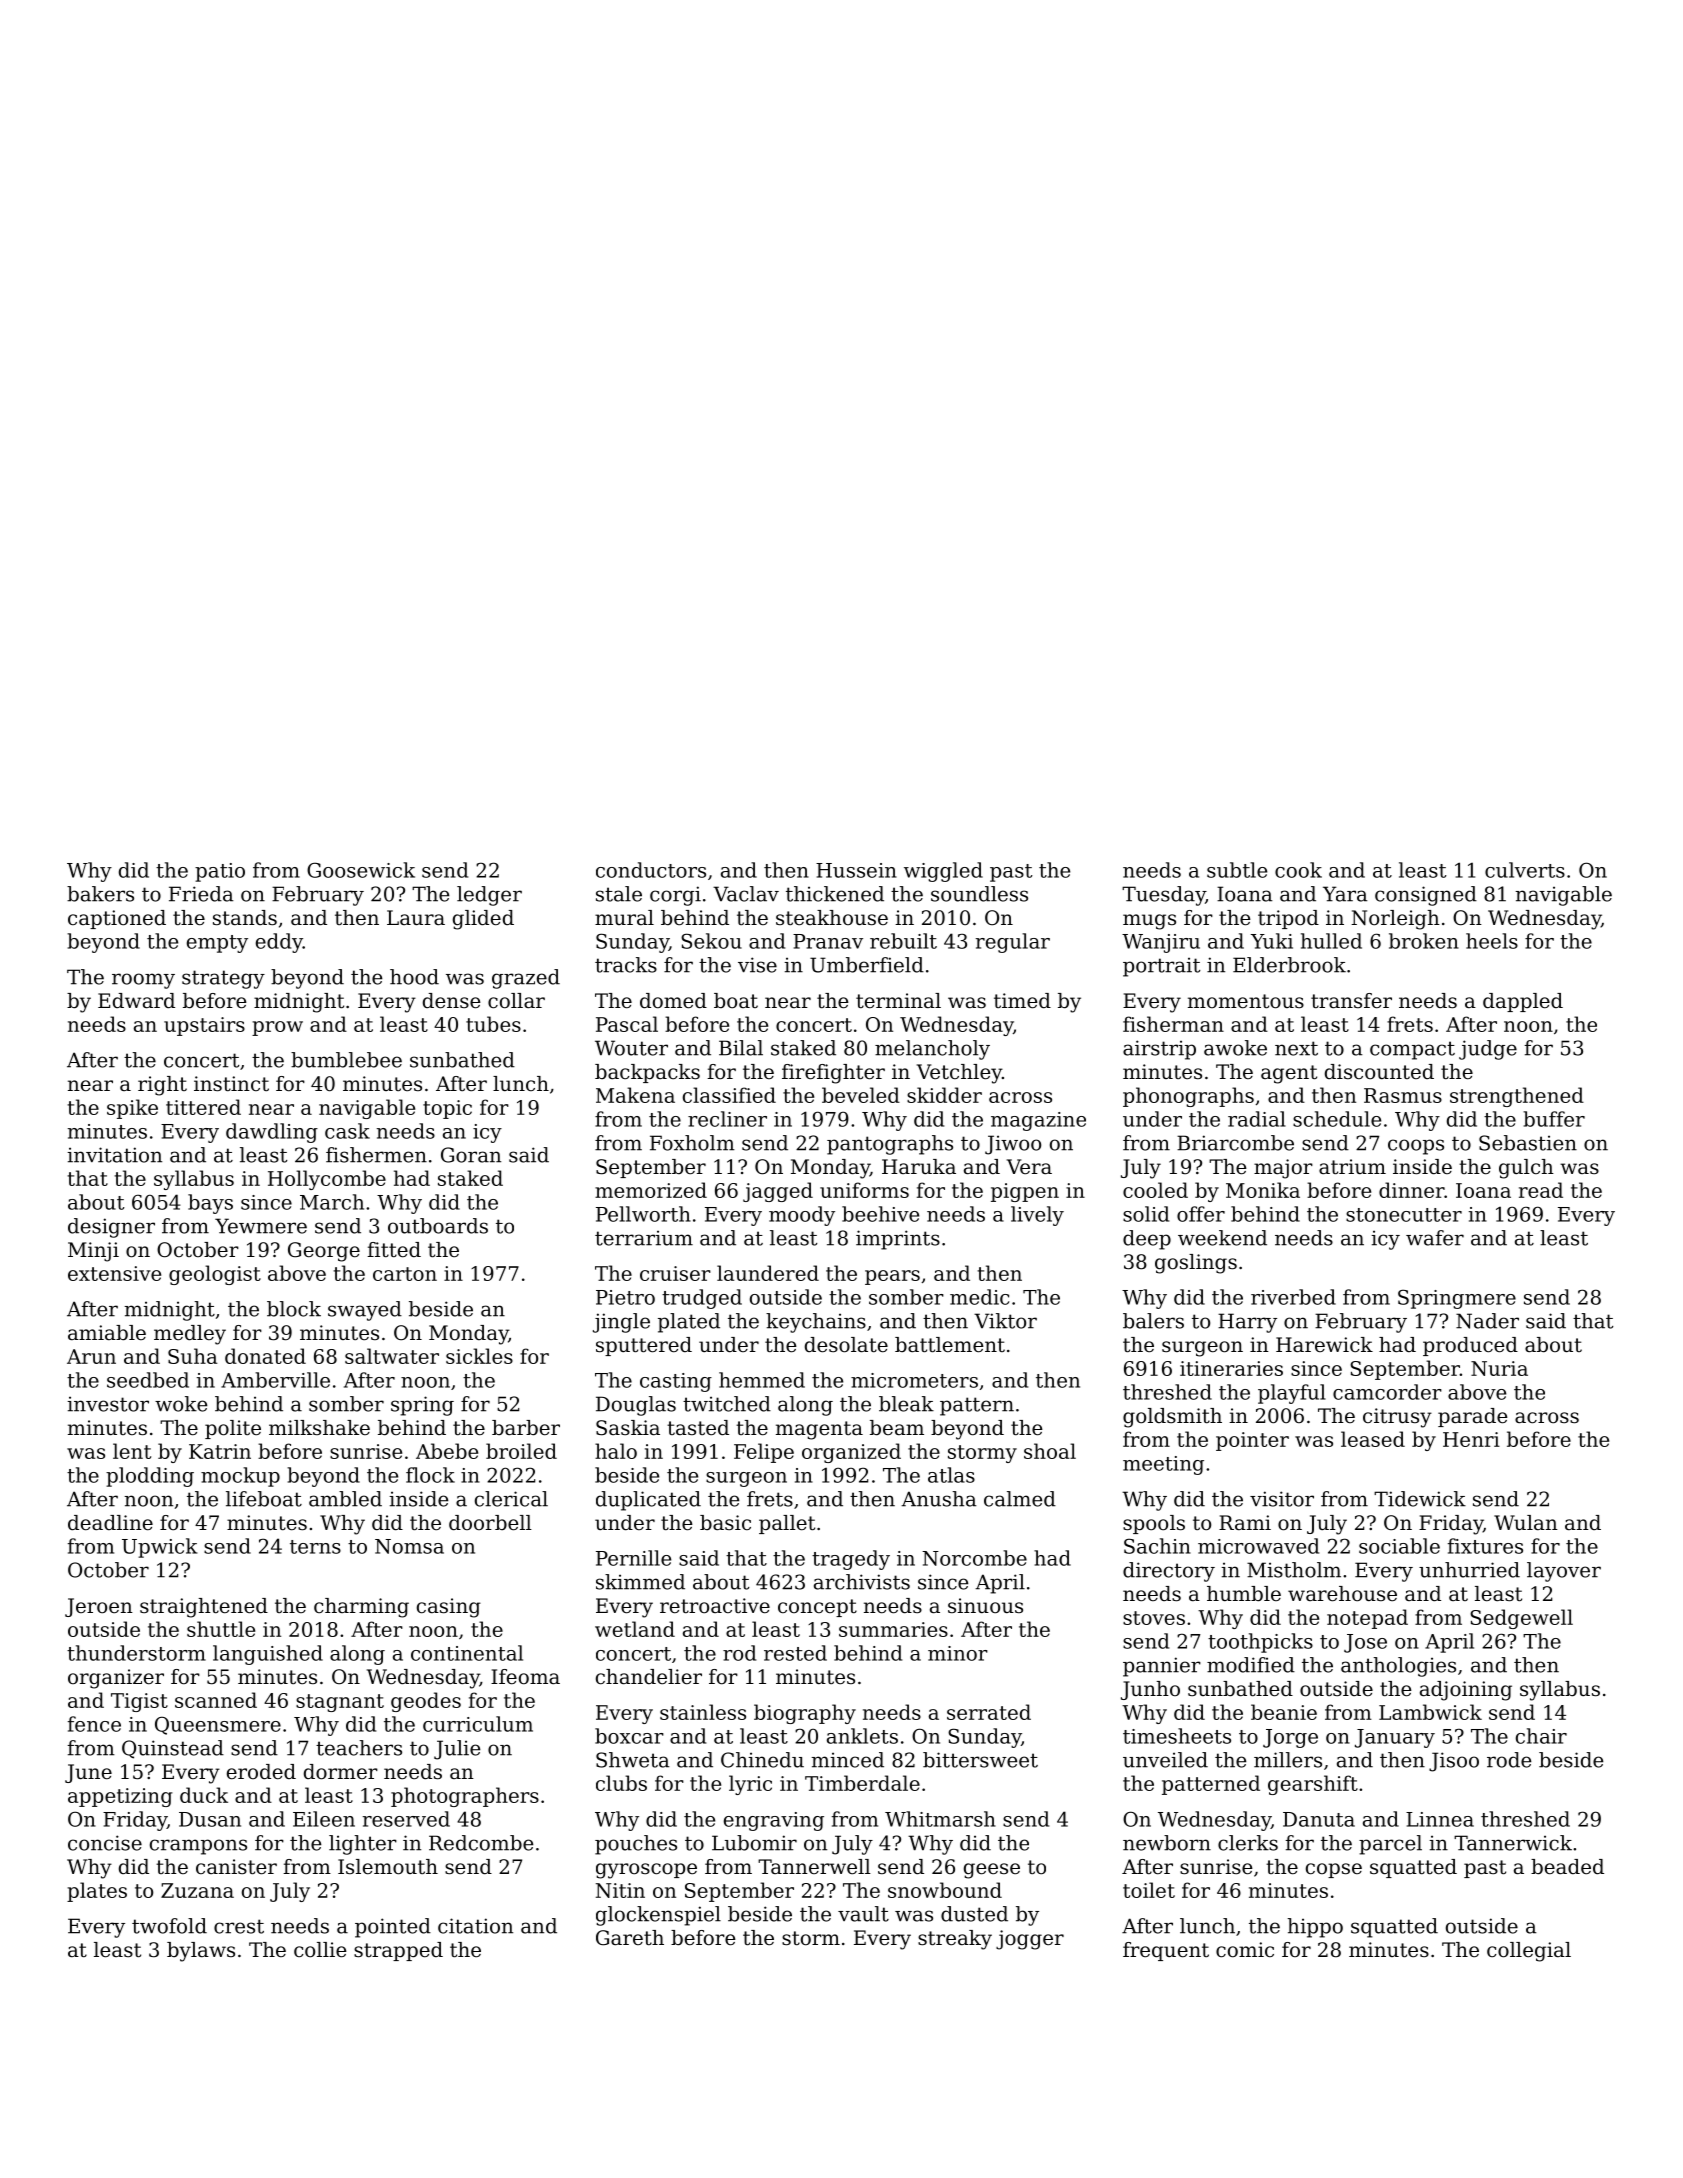 The width and height of the screenshot is (1683, 2178). Describe the element at coordinates (955, 1940) in the screenshot. I see `streaky` at that location.
